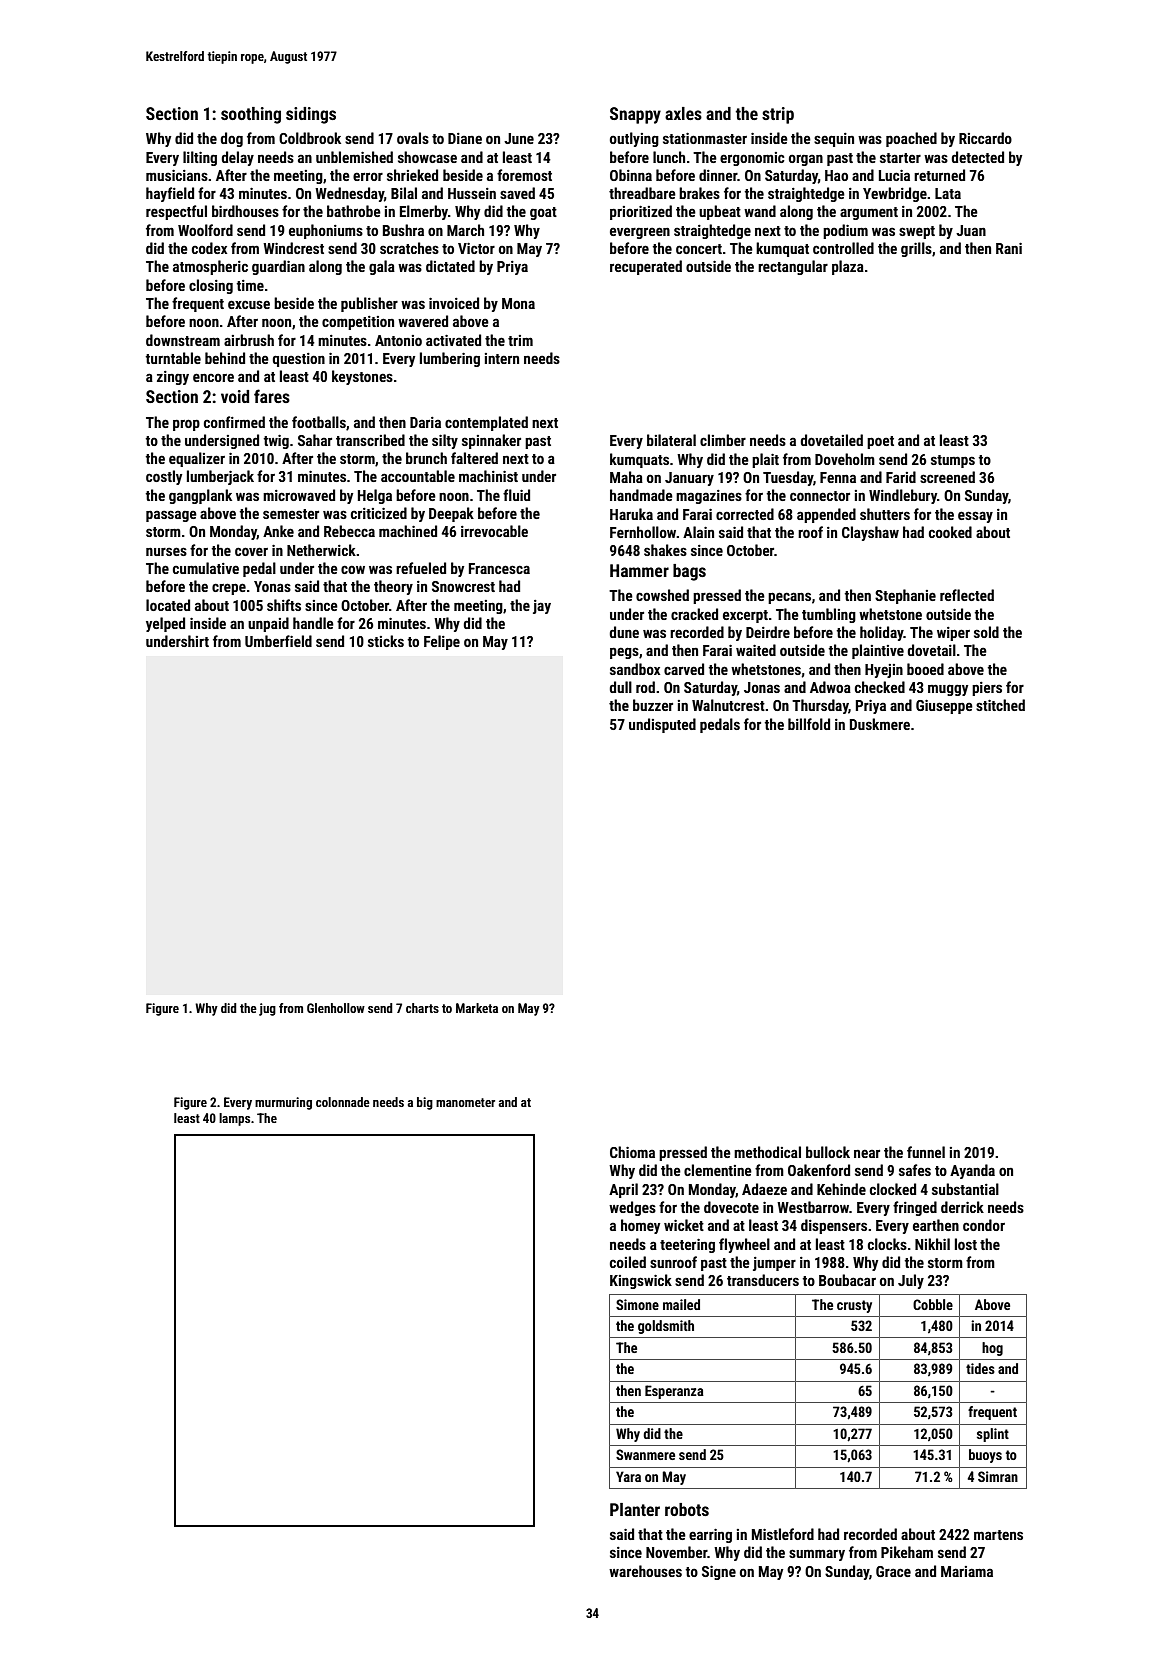 The width and height of the screenshot is (1172, 1658). What do you see at coordinates (1000, 705) in the screenshot?
I see `stitched` at bounding box center [1000, 705].
